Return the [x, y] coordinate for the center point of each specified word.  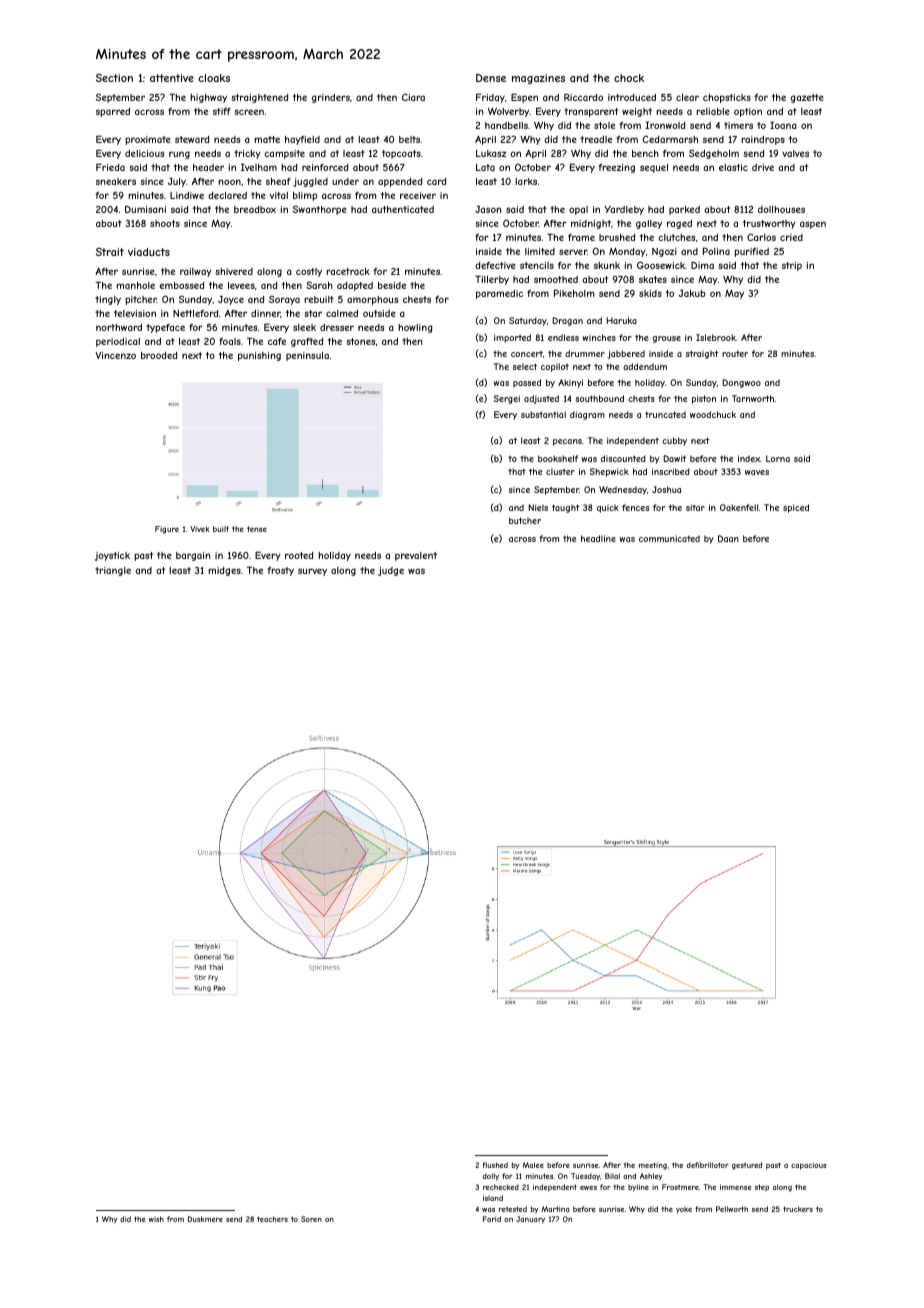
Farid [492, 1219]
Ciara [413, 97]
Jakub [692, 293]
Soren [311, 1219]
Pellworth [732, 1209]
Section [114, 78]
